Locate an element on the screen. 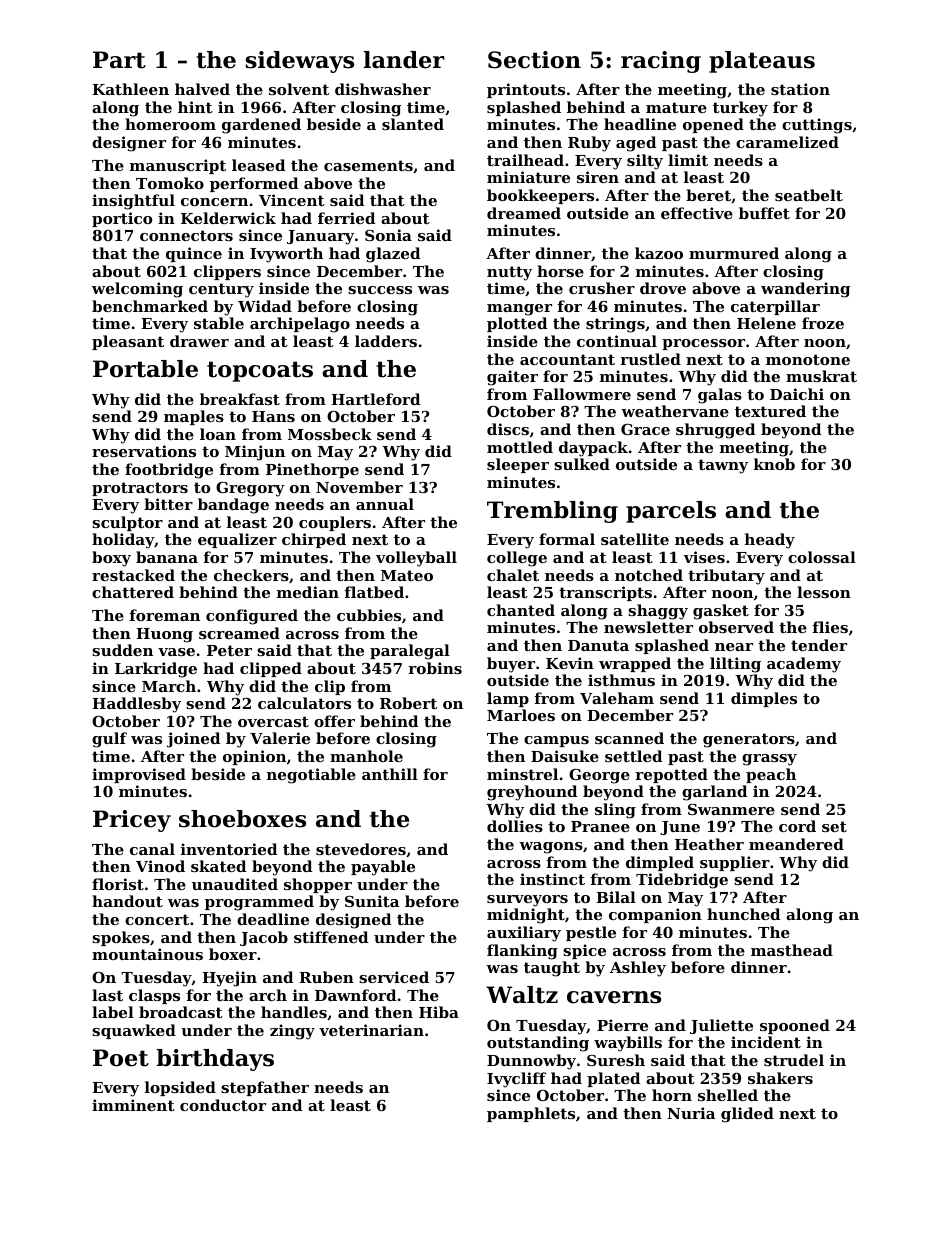  solvent is located at coordinates (299, 89).
